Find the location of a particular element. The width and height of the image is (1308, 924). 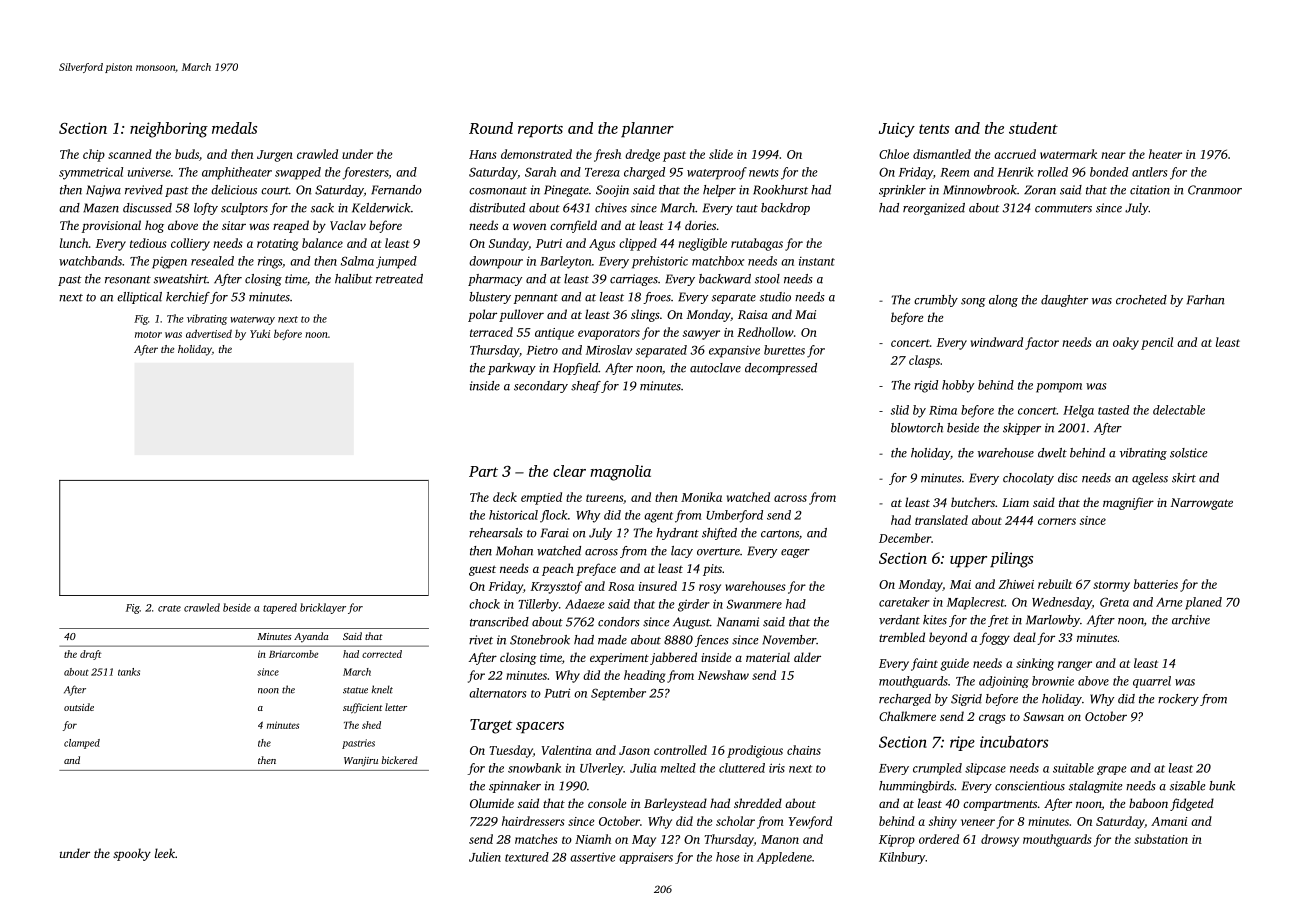

neighboring is located at coordinates (169, 130).
